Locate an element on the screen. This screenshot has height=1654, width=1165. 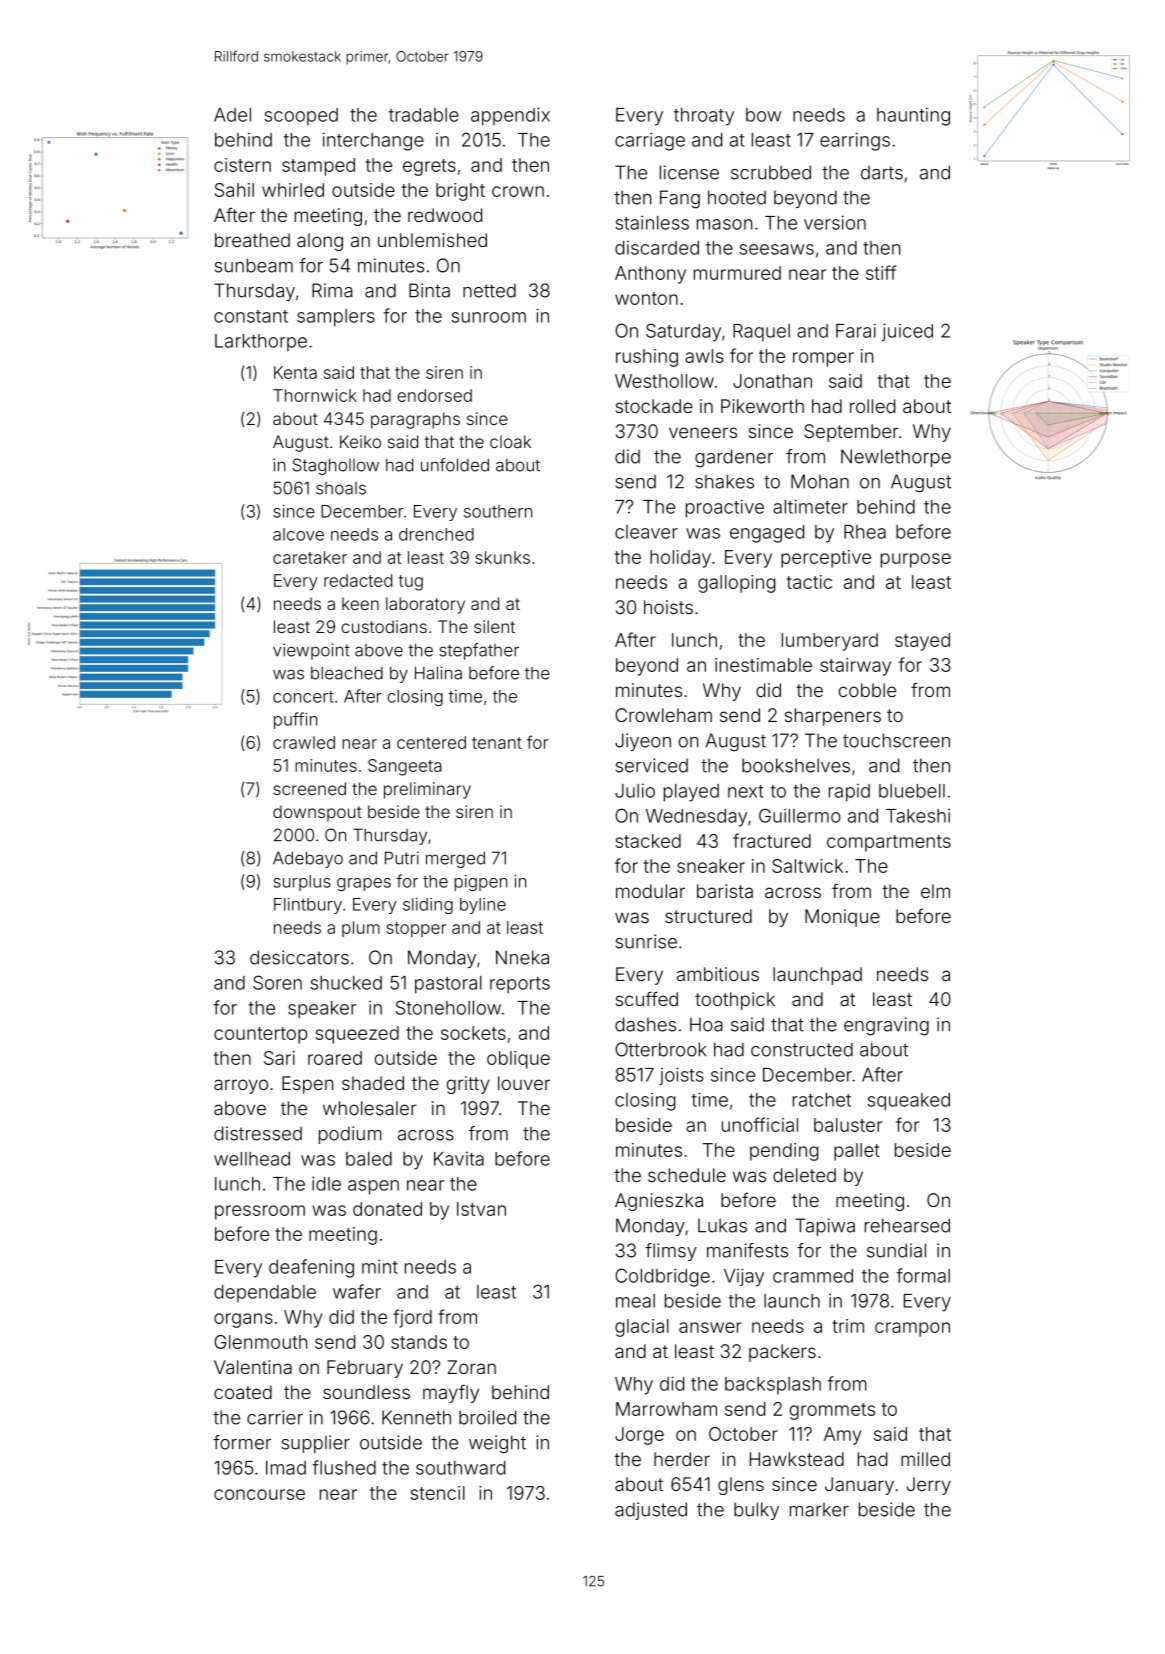
adjusted is located at coordinates (651, 1511).
